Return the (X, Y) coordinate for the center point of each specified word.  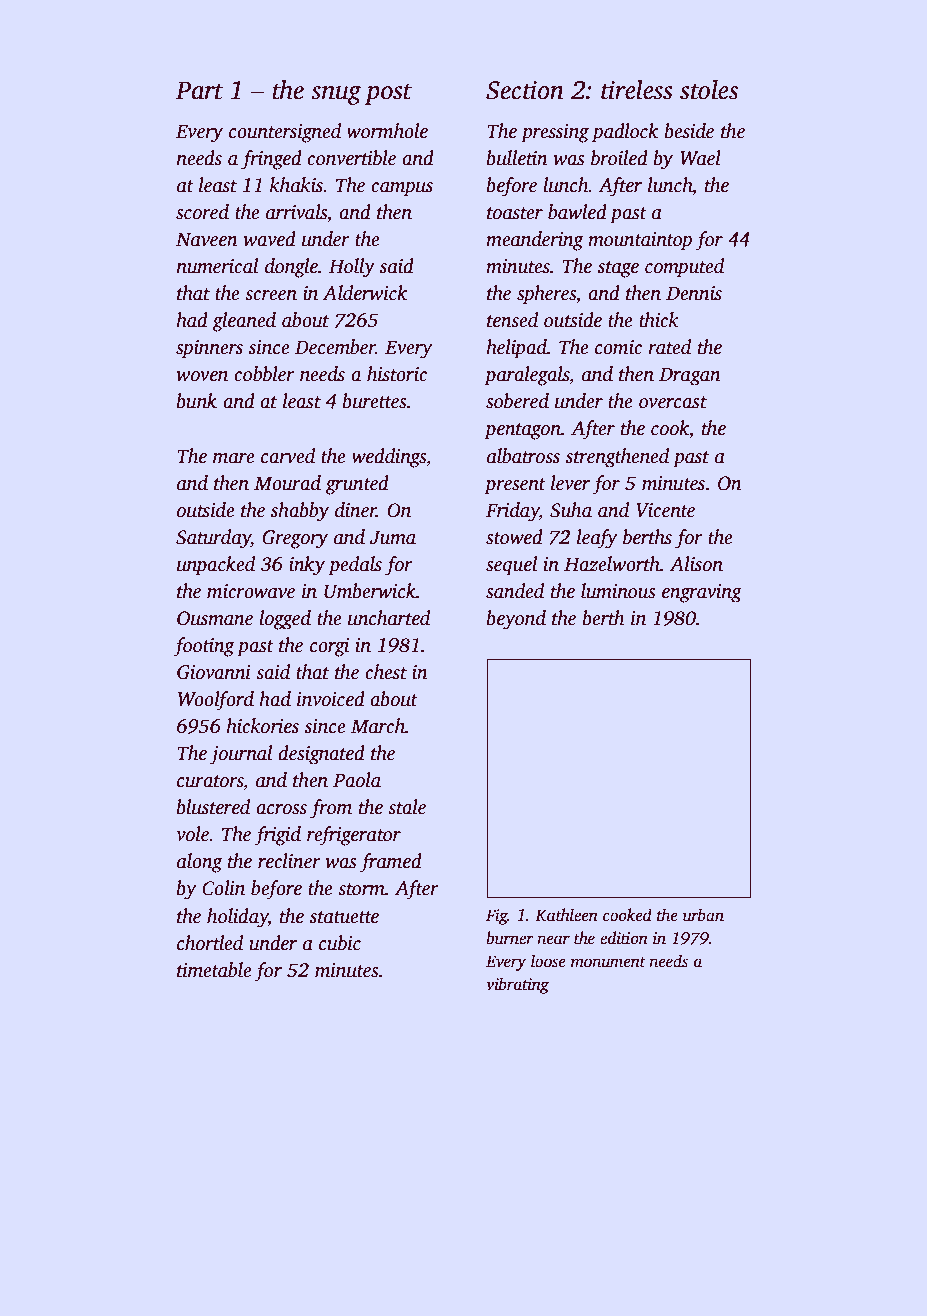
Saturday (213, 539)
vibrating (517, 985)
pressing (555, 133)
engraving (702, 593)
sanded (515, 591)
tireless (637, 90)
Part (199, 90)
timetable (214, 970)
